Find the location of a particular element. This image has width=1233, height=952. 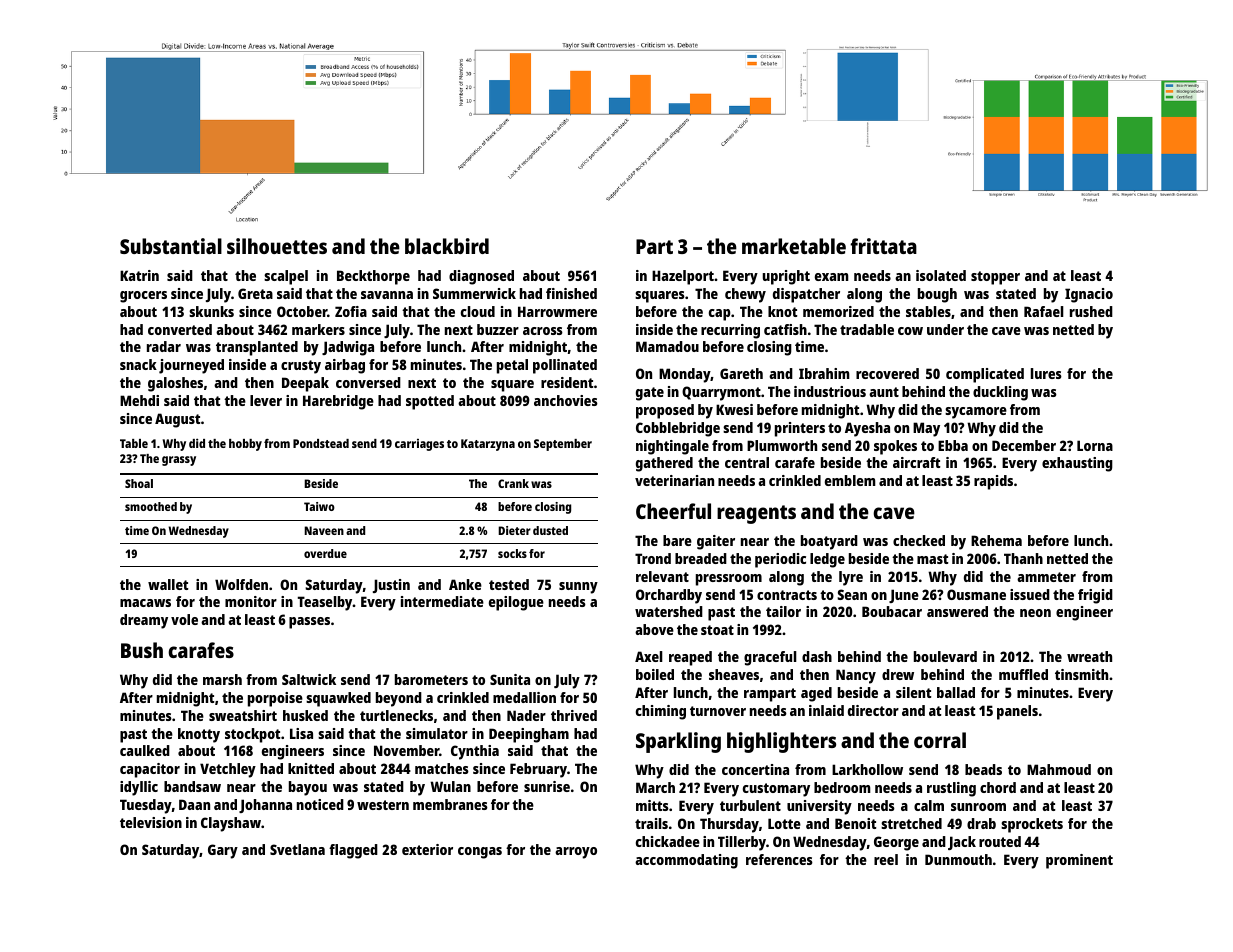

routed is located at coordinates (1000, 841).
